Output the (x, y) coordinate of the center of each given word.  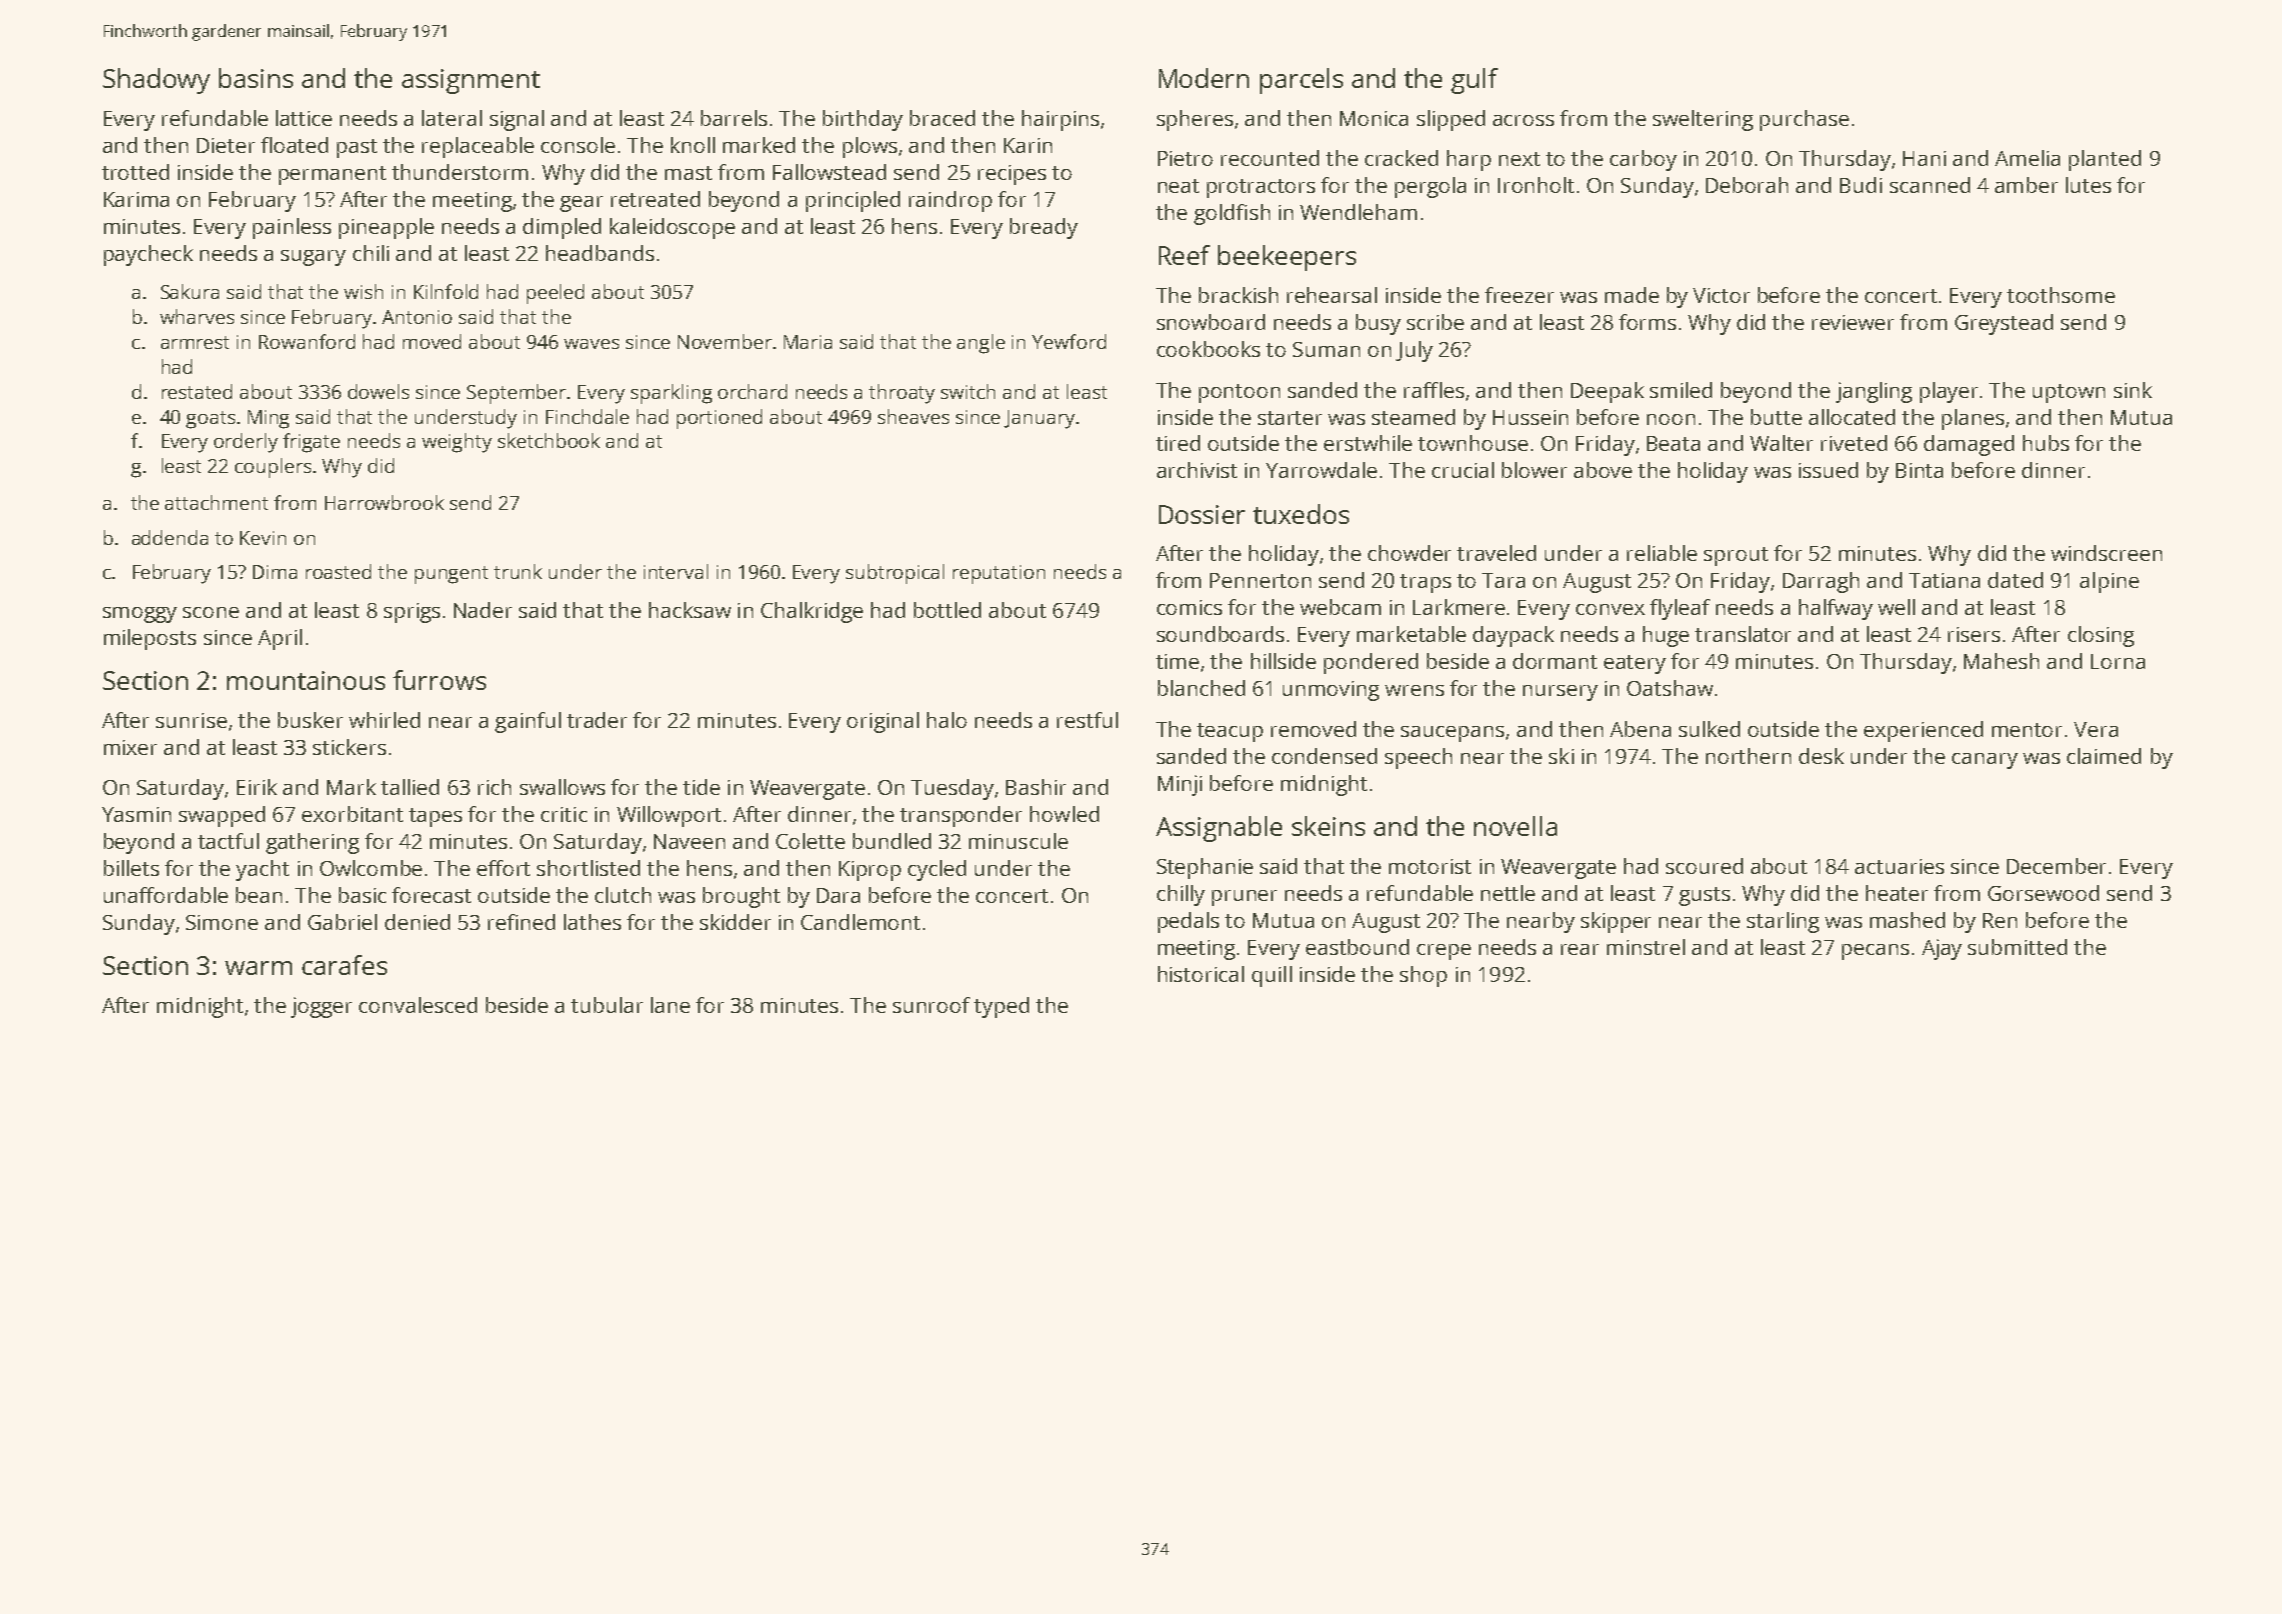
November (725, 341)
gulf (1474, 81)
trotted (135, 172)
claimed (2104, 756)
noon (1671, 419)
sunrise (191, 720)
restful (1087, 720)
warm (258, 968)
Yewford (1069, 341)
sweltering (1703, 120)
